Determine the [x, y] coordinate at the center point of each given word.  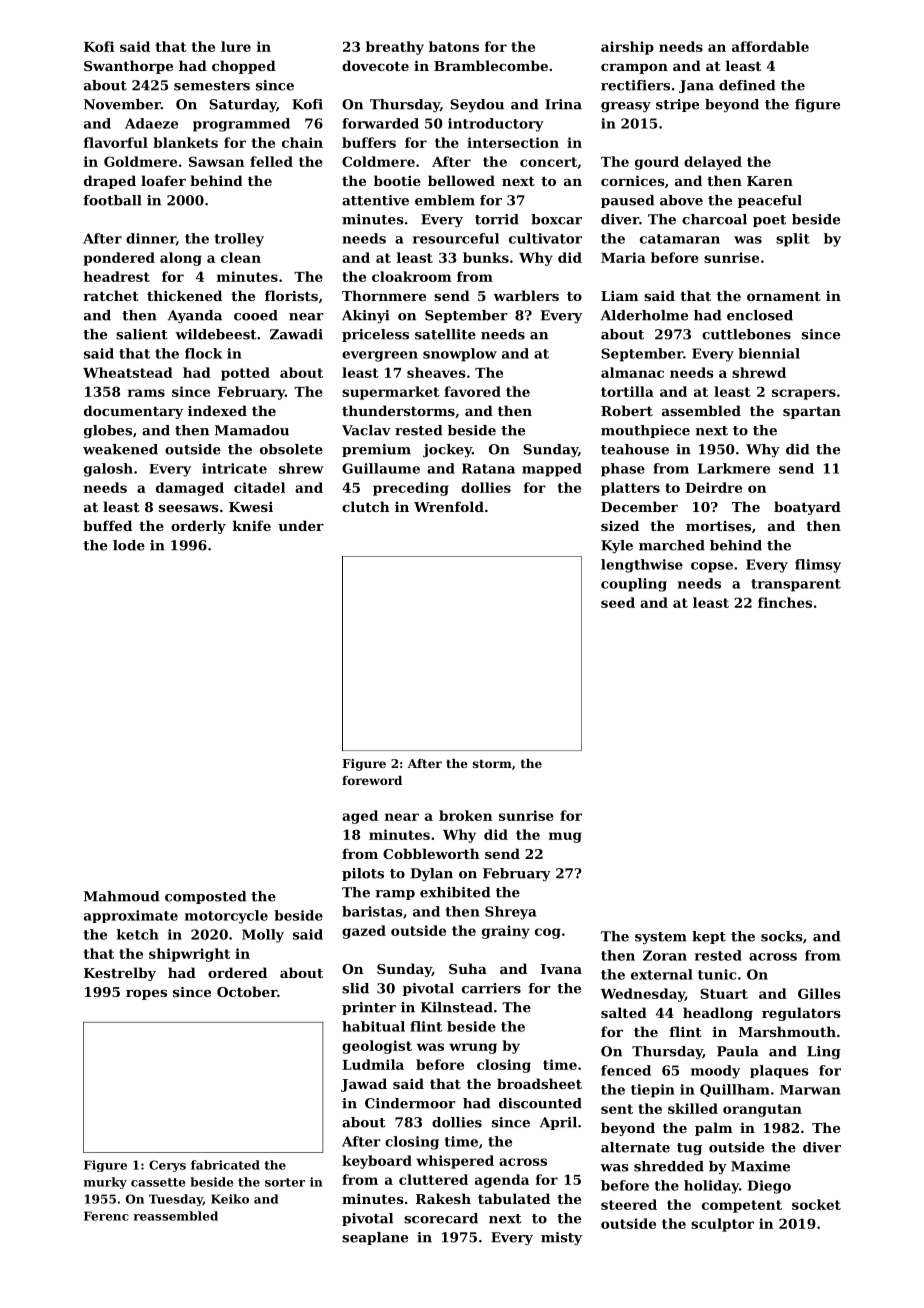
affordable [770, 46]
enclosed [760, 315]
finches [785, 602]
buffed [107, 525]
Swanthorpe [128, 67]
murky [105, 1183]
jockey [447, 450]
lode [129, 545]
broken [465, 815]
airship [627, 48]
